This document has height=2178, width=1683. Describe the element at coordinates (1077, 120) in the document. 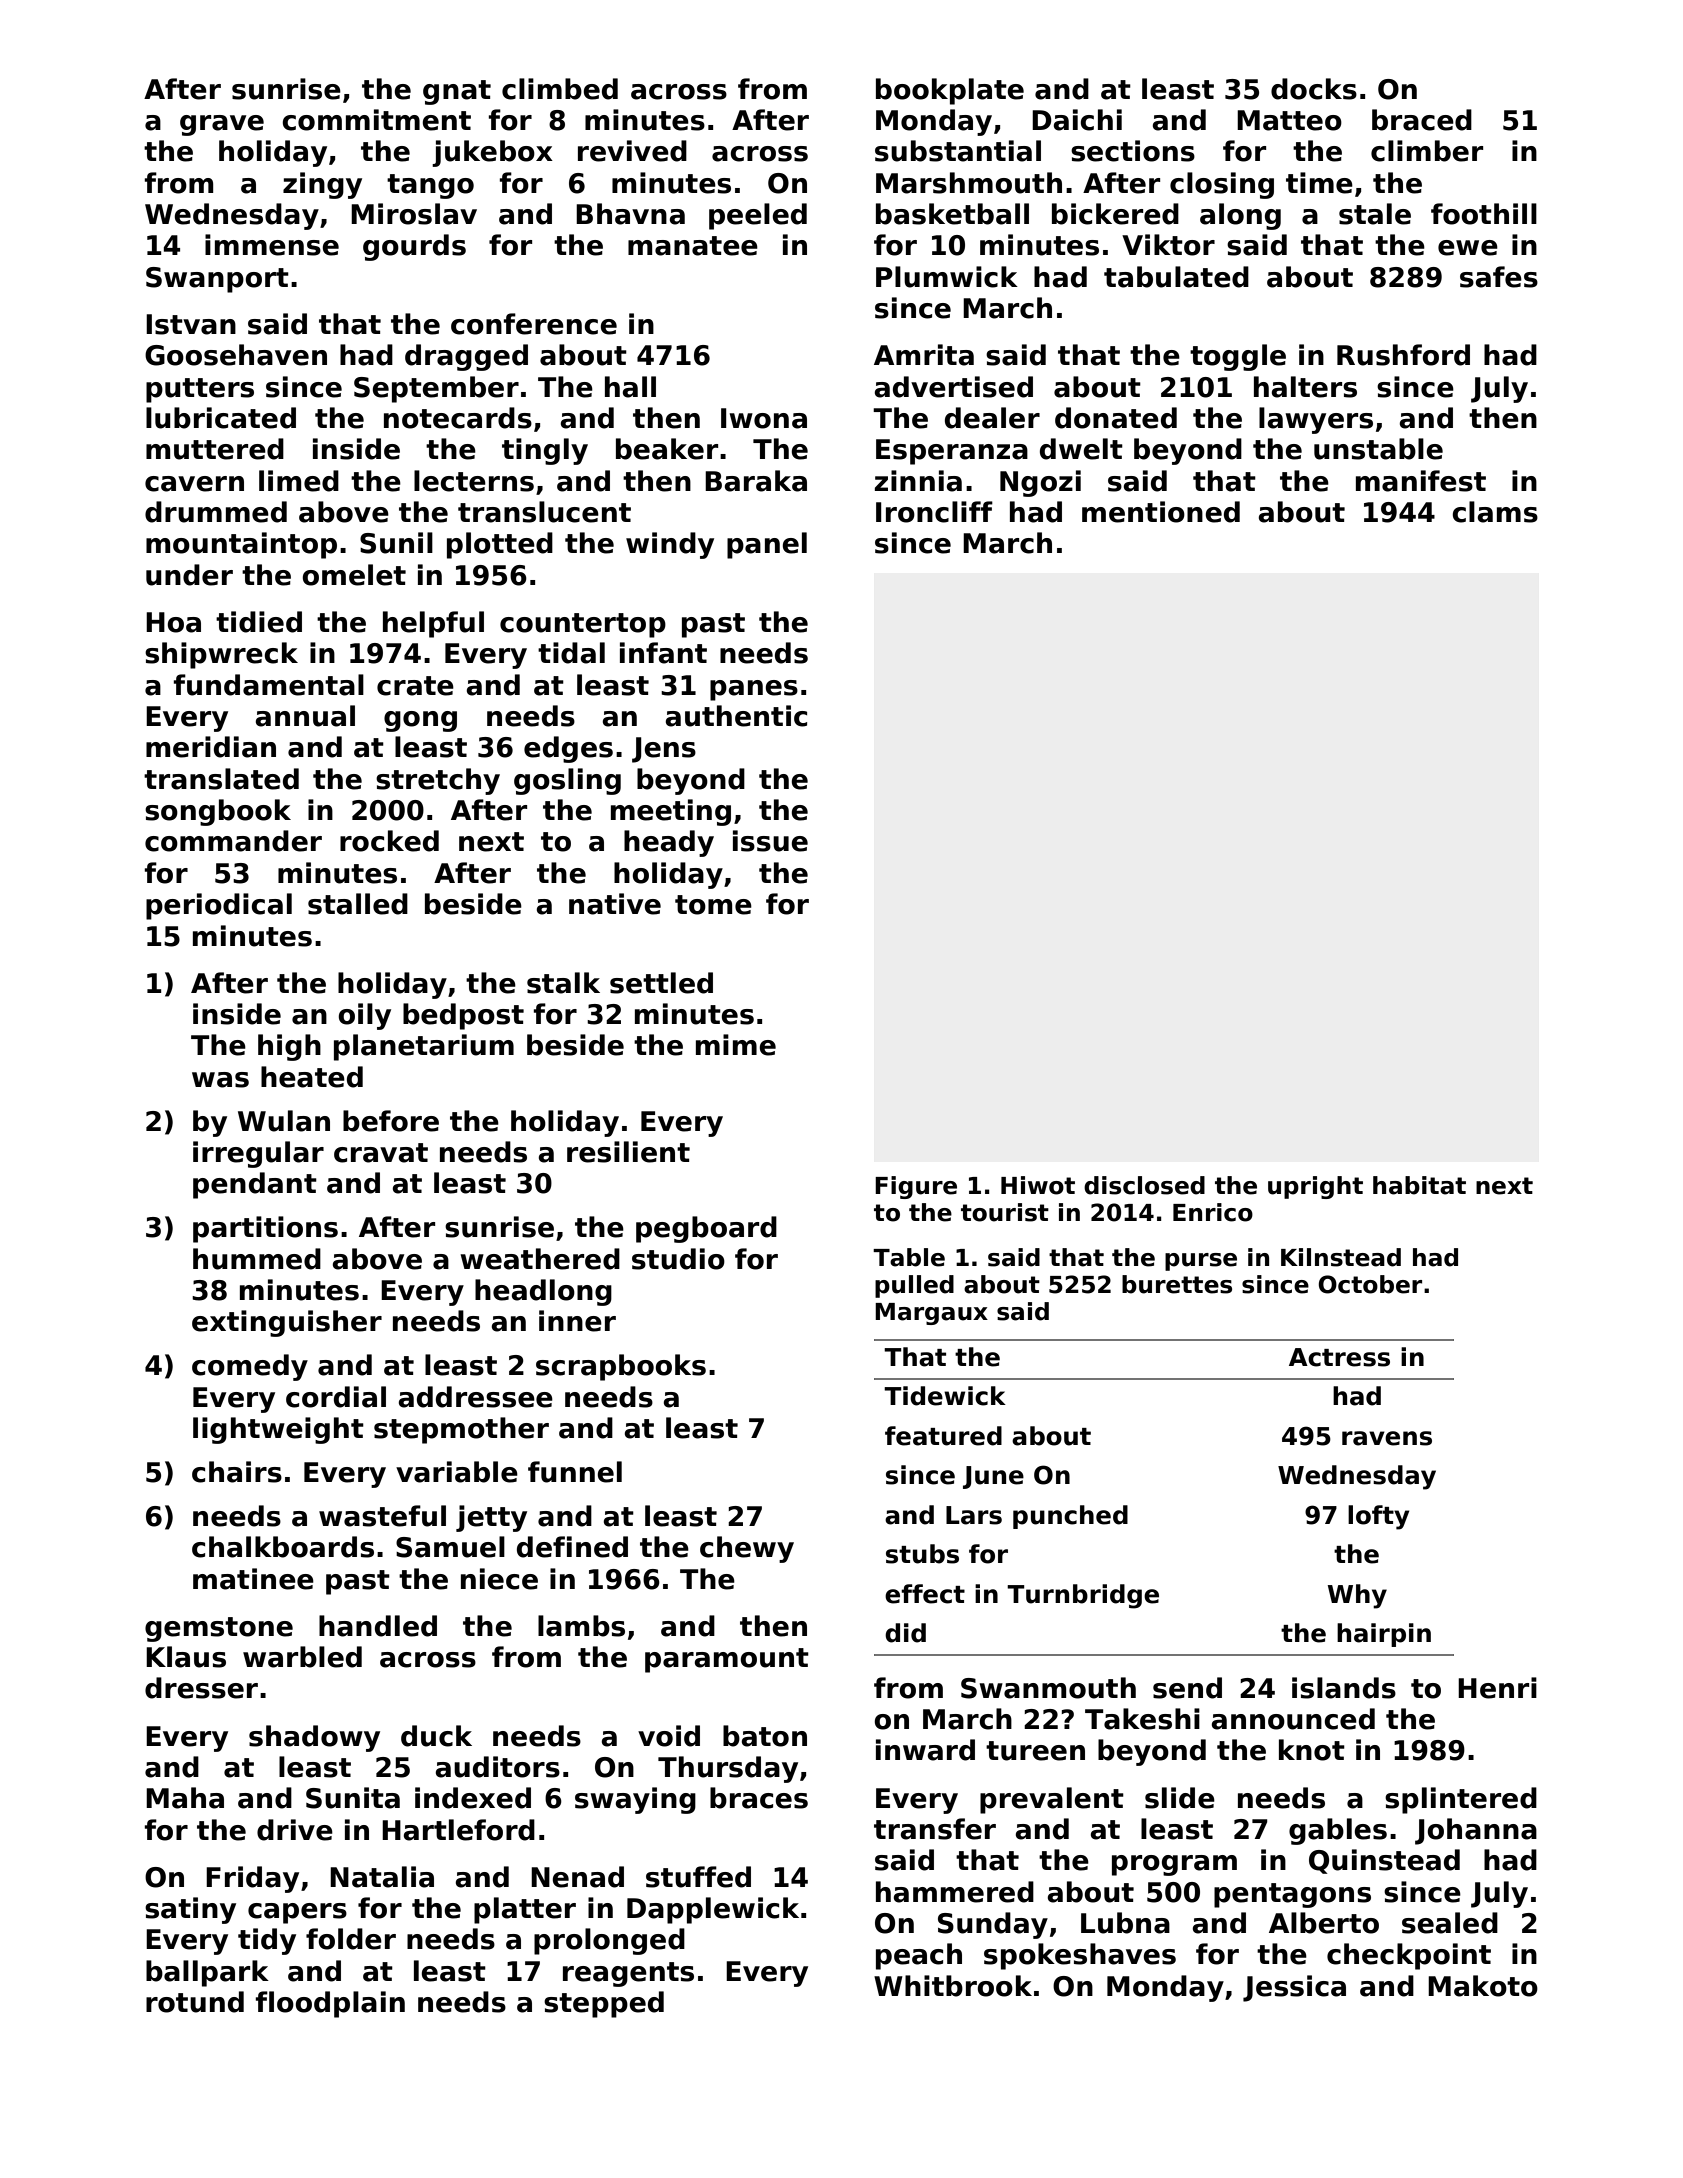

I see `Daichi` at that location.
